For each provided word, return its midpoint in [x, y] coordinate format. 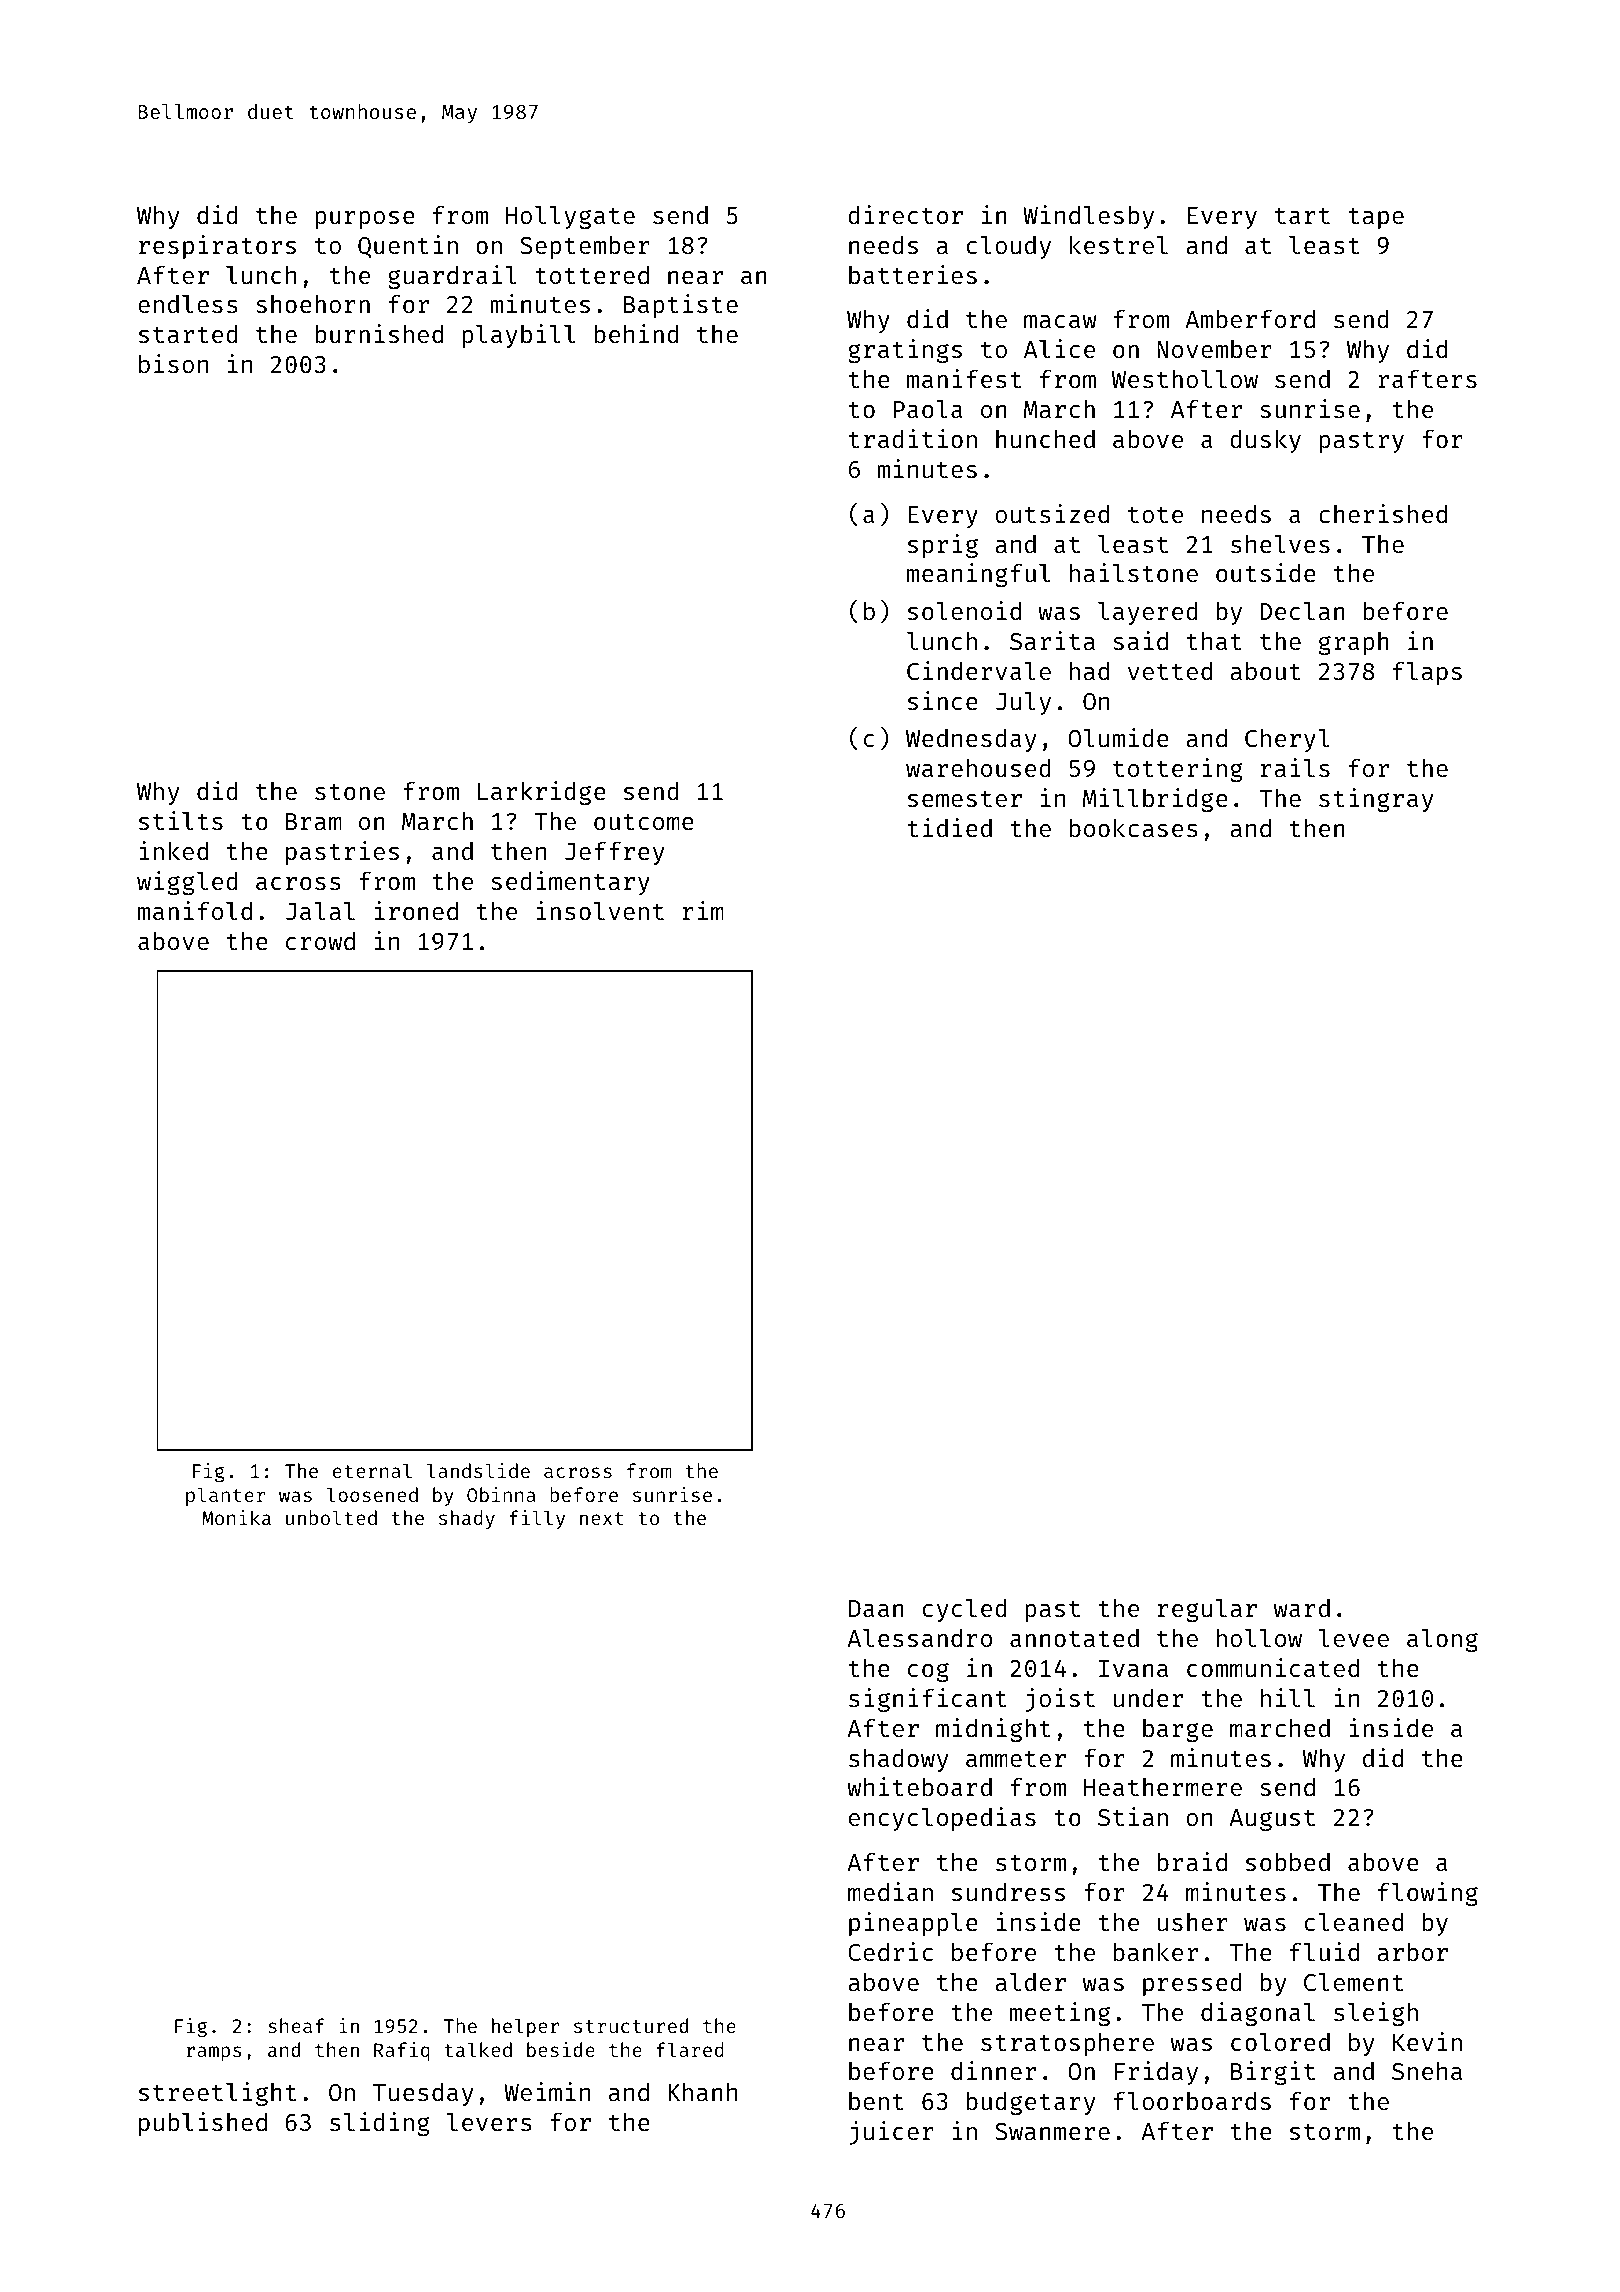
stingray [1376, 800]
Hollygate [570, 217]
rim [703, 910]
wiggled [187, 883]
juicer [891, 2133]
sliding [380, 2124]
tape [1376, 218]
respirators [217, 247]
